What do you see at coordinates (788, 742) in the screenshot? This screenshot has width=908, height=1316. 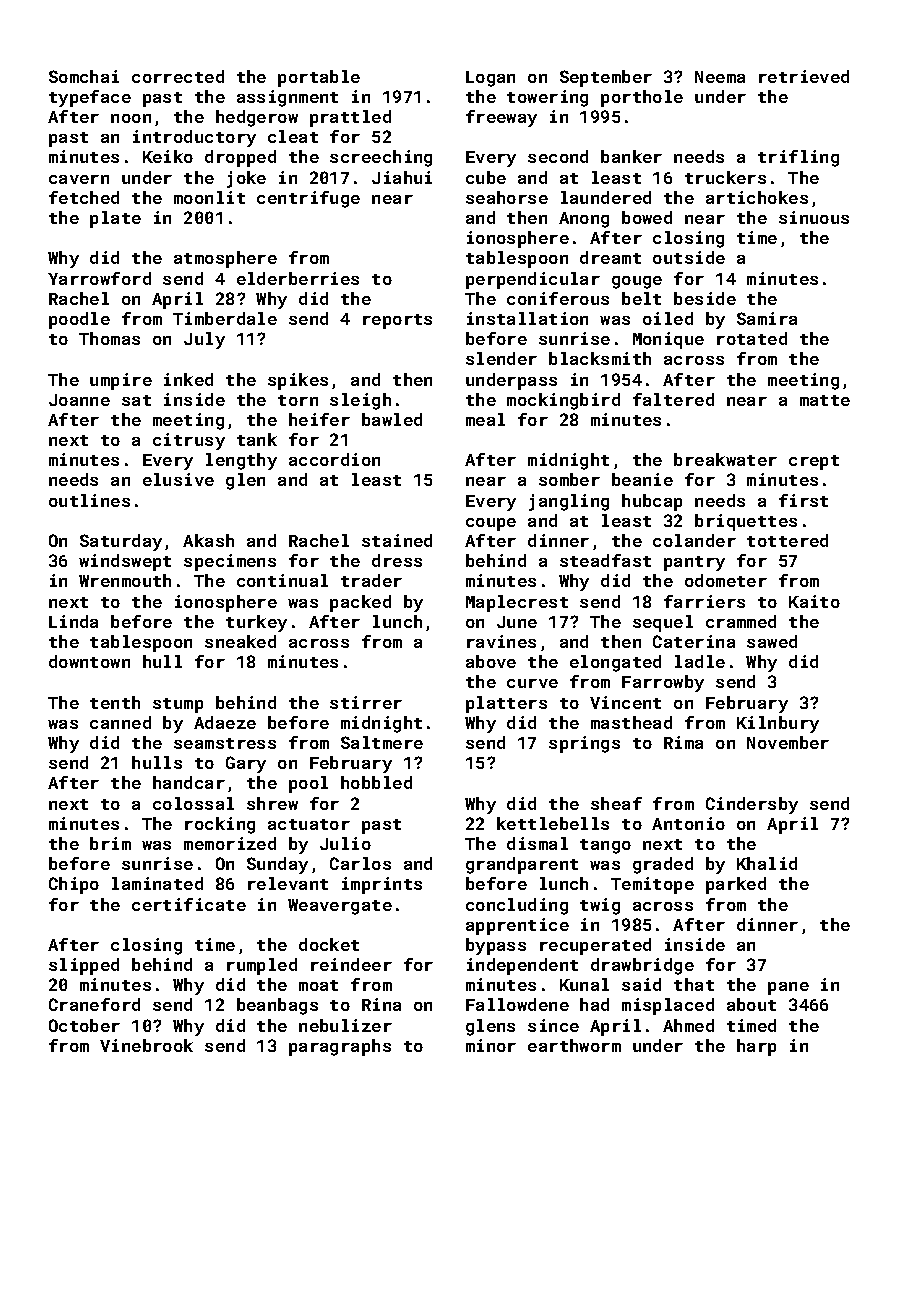 I see `November` at bounding box center [788, 742].
